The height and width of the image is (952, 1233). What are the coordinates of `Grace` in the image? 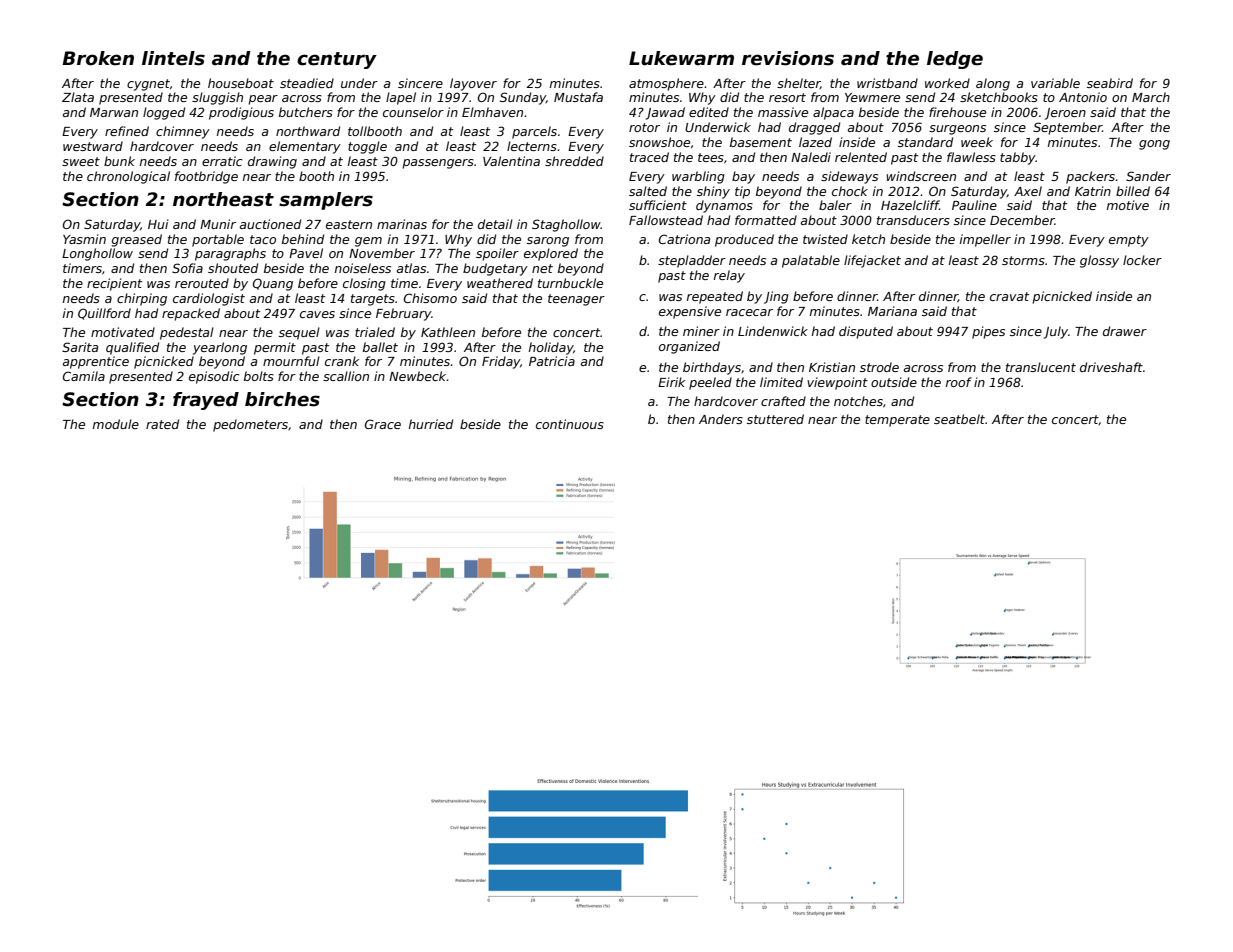 It's located at (383, 424).
